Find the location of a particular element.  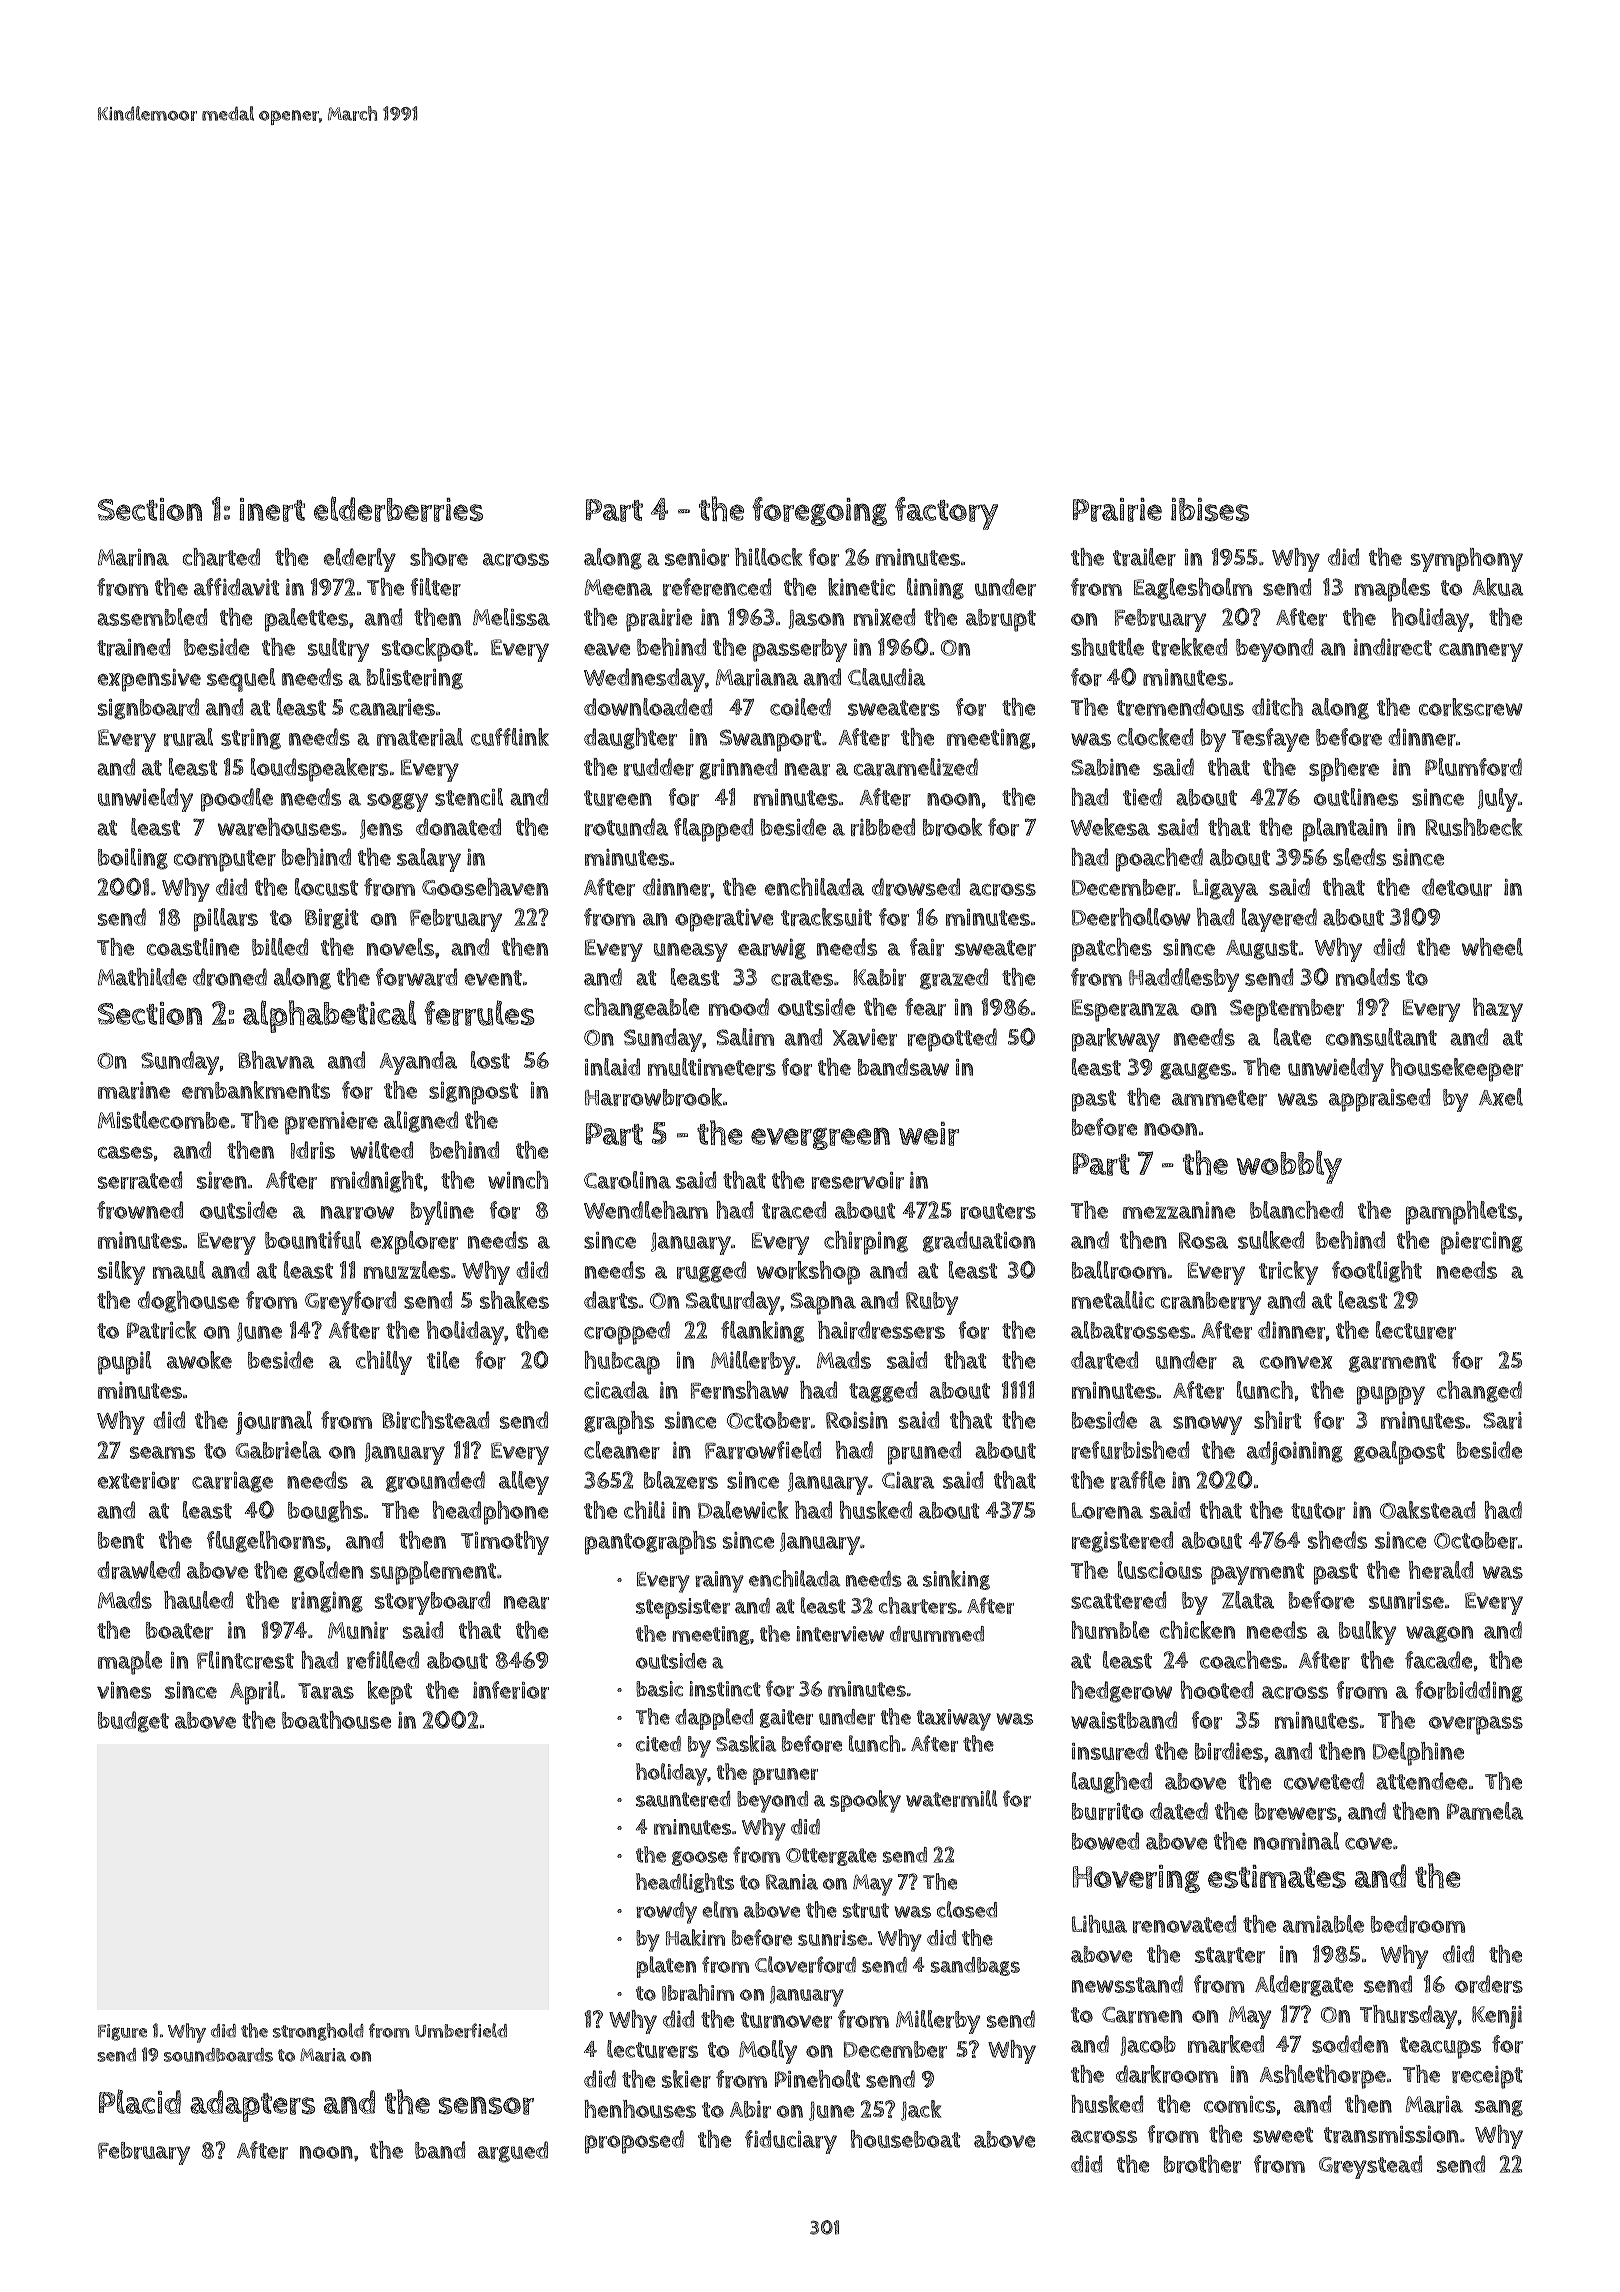

inert is located at coordinates (272, 510).
